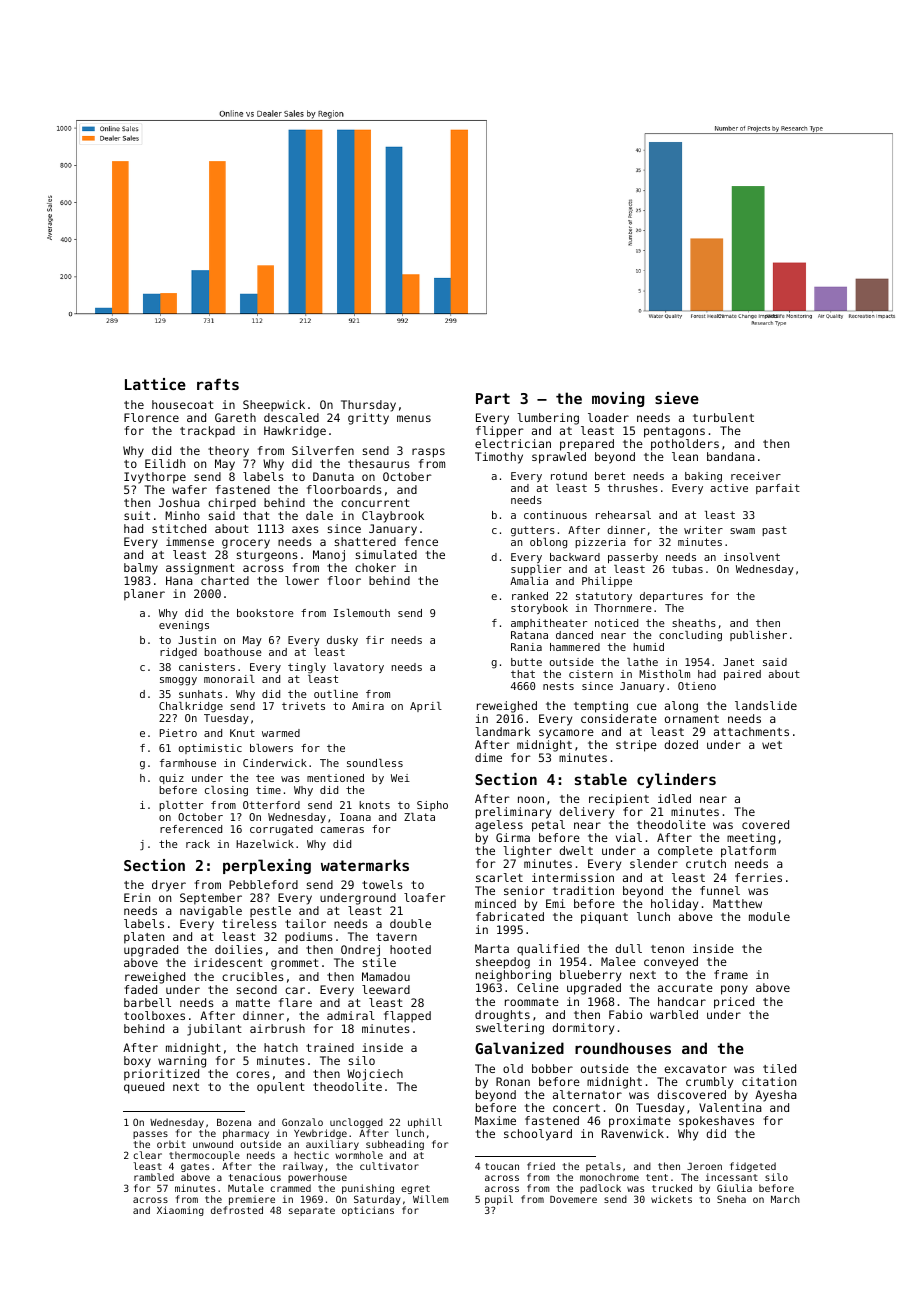  I want to click on tenacious, so click(255, 1177).
